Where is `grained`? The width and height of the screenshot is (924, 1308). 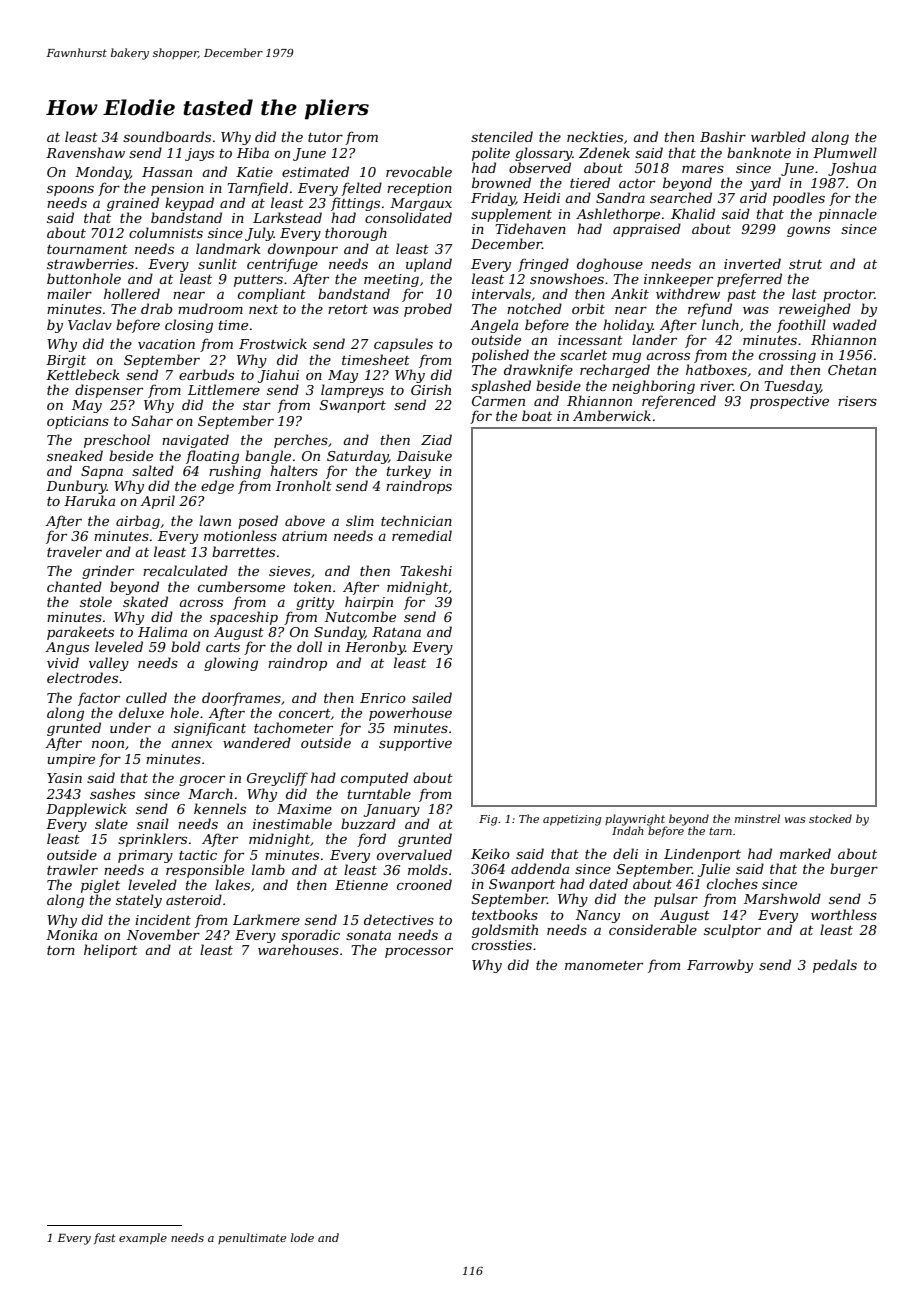
grained is located at coordinates (133, 204).
